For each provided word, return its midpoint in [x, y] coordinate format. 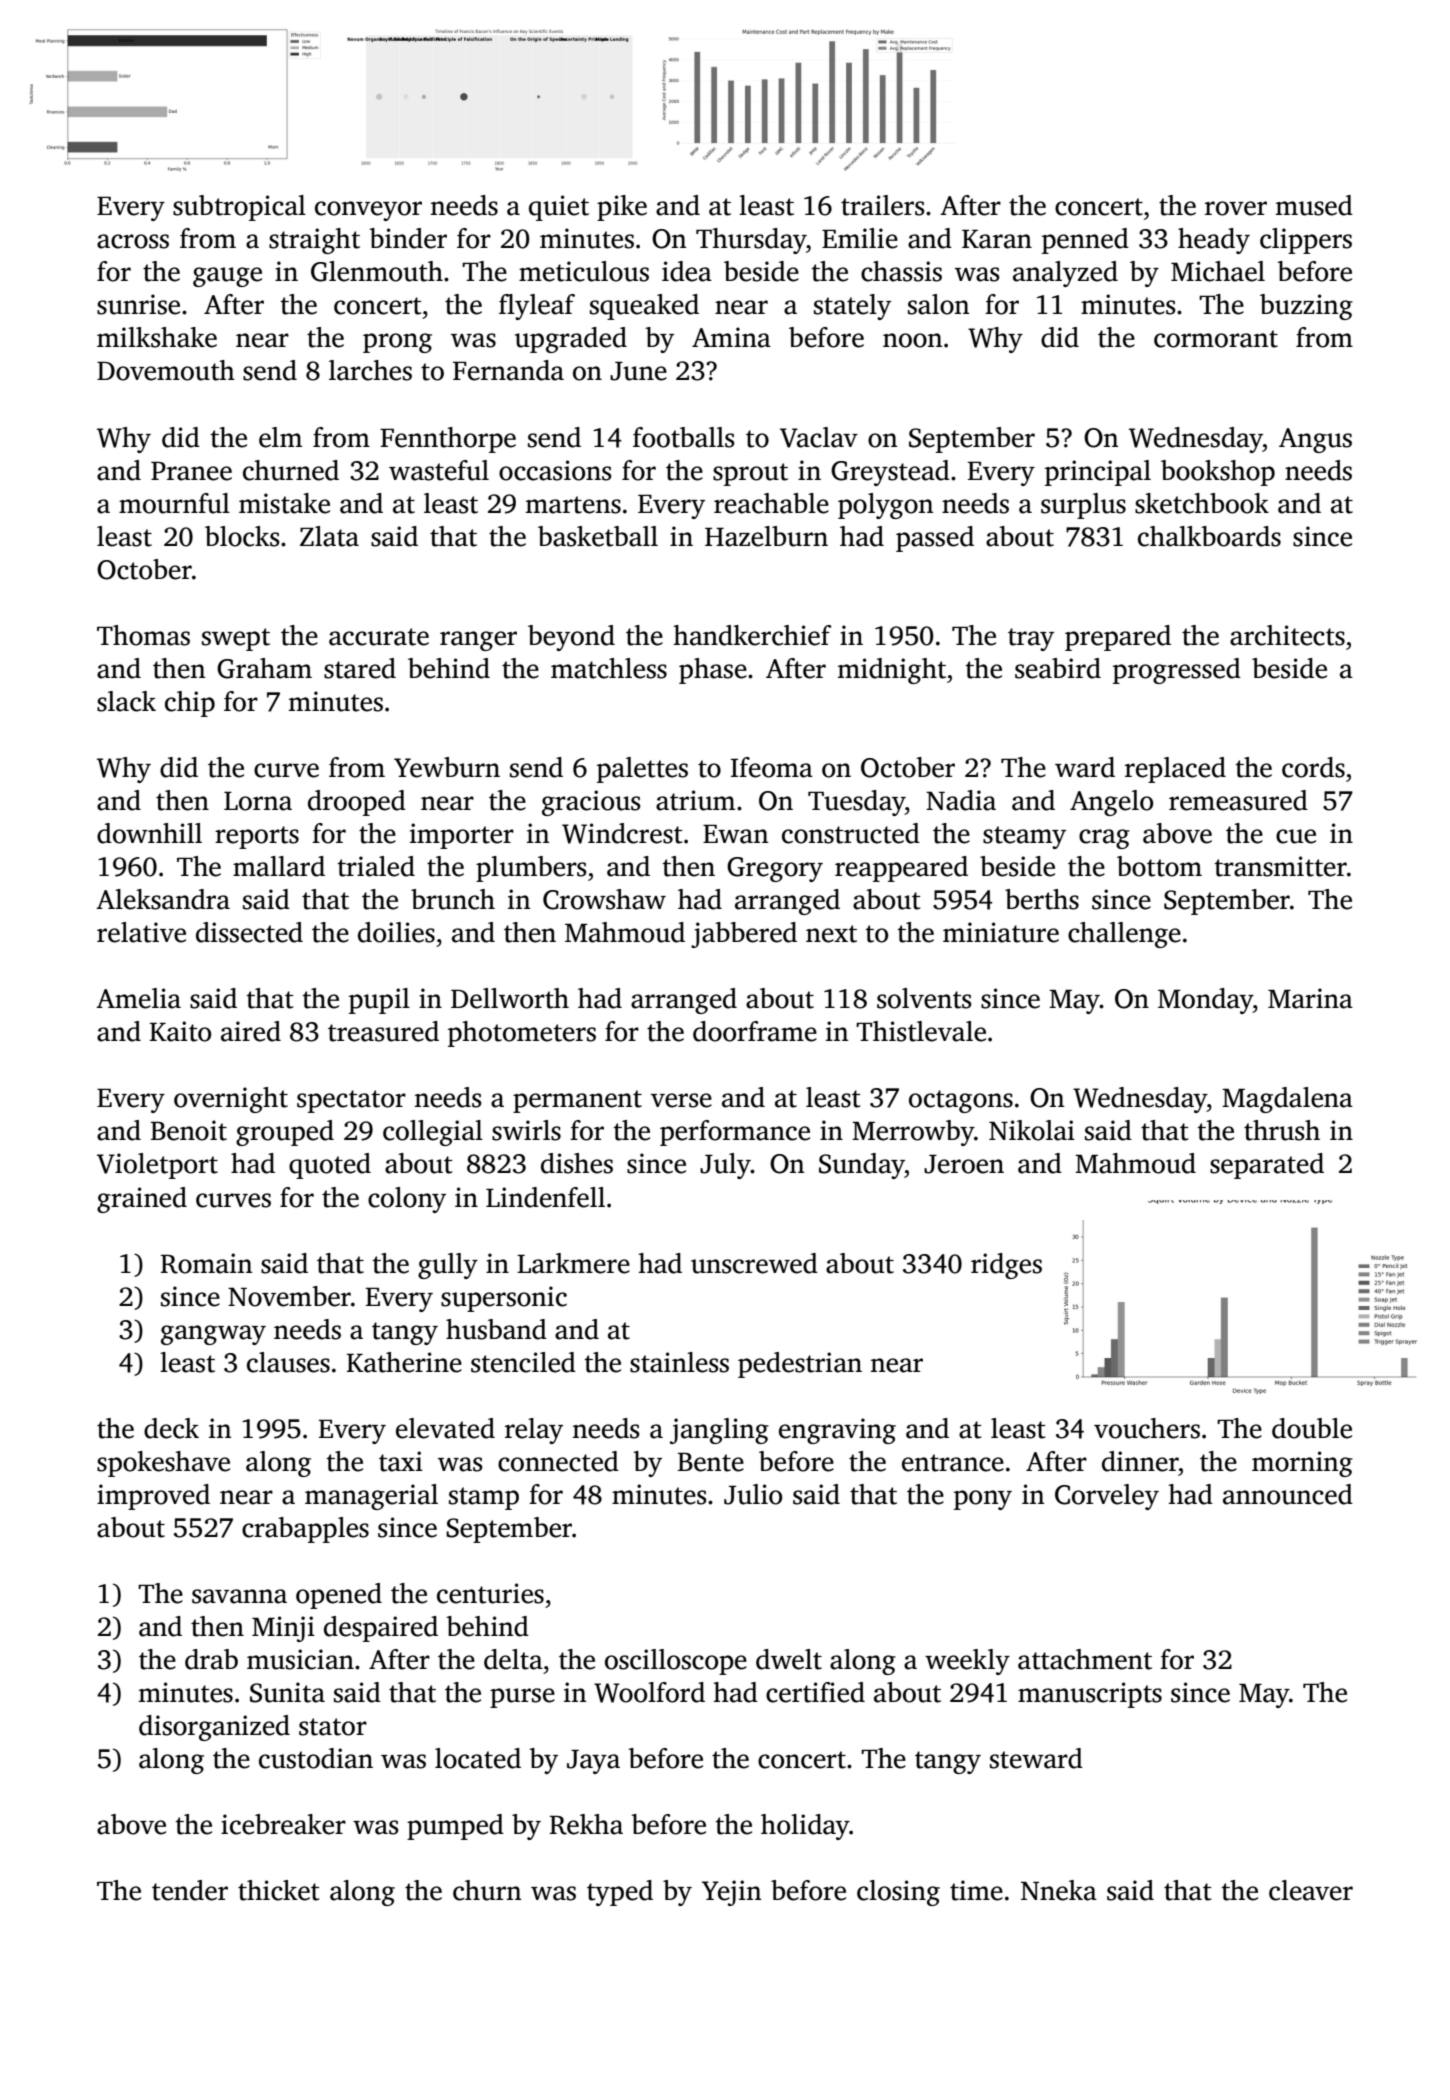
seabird [1058, 668]
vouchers [1147, 1428]
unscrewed [754, 1263]
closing [898, 1893]
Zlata [329, 536]
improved [153, 1497]
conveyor [368, 211]
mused [1314, 205]
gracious [591, 803]
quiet [559, 208]
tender [190, 1890]
